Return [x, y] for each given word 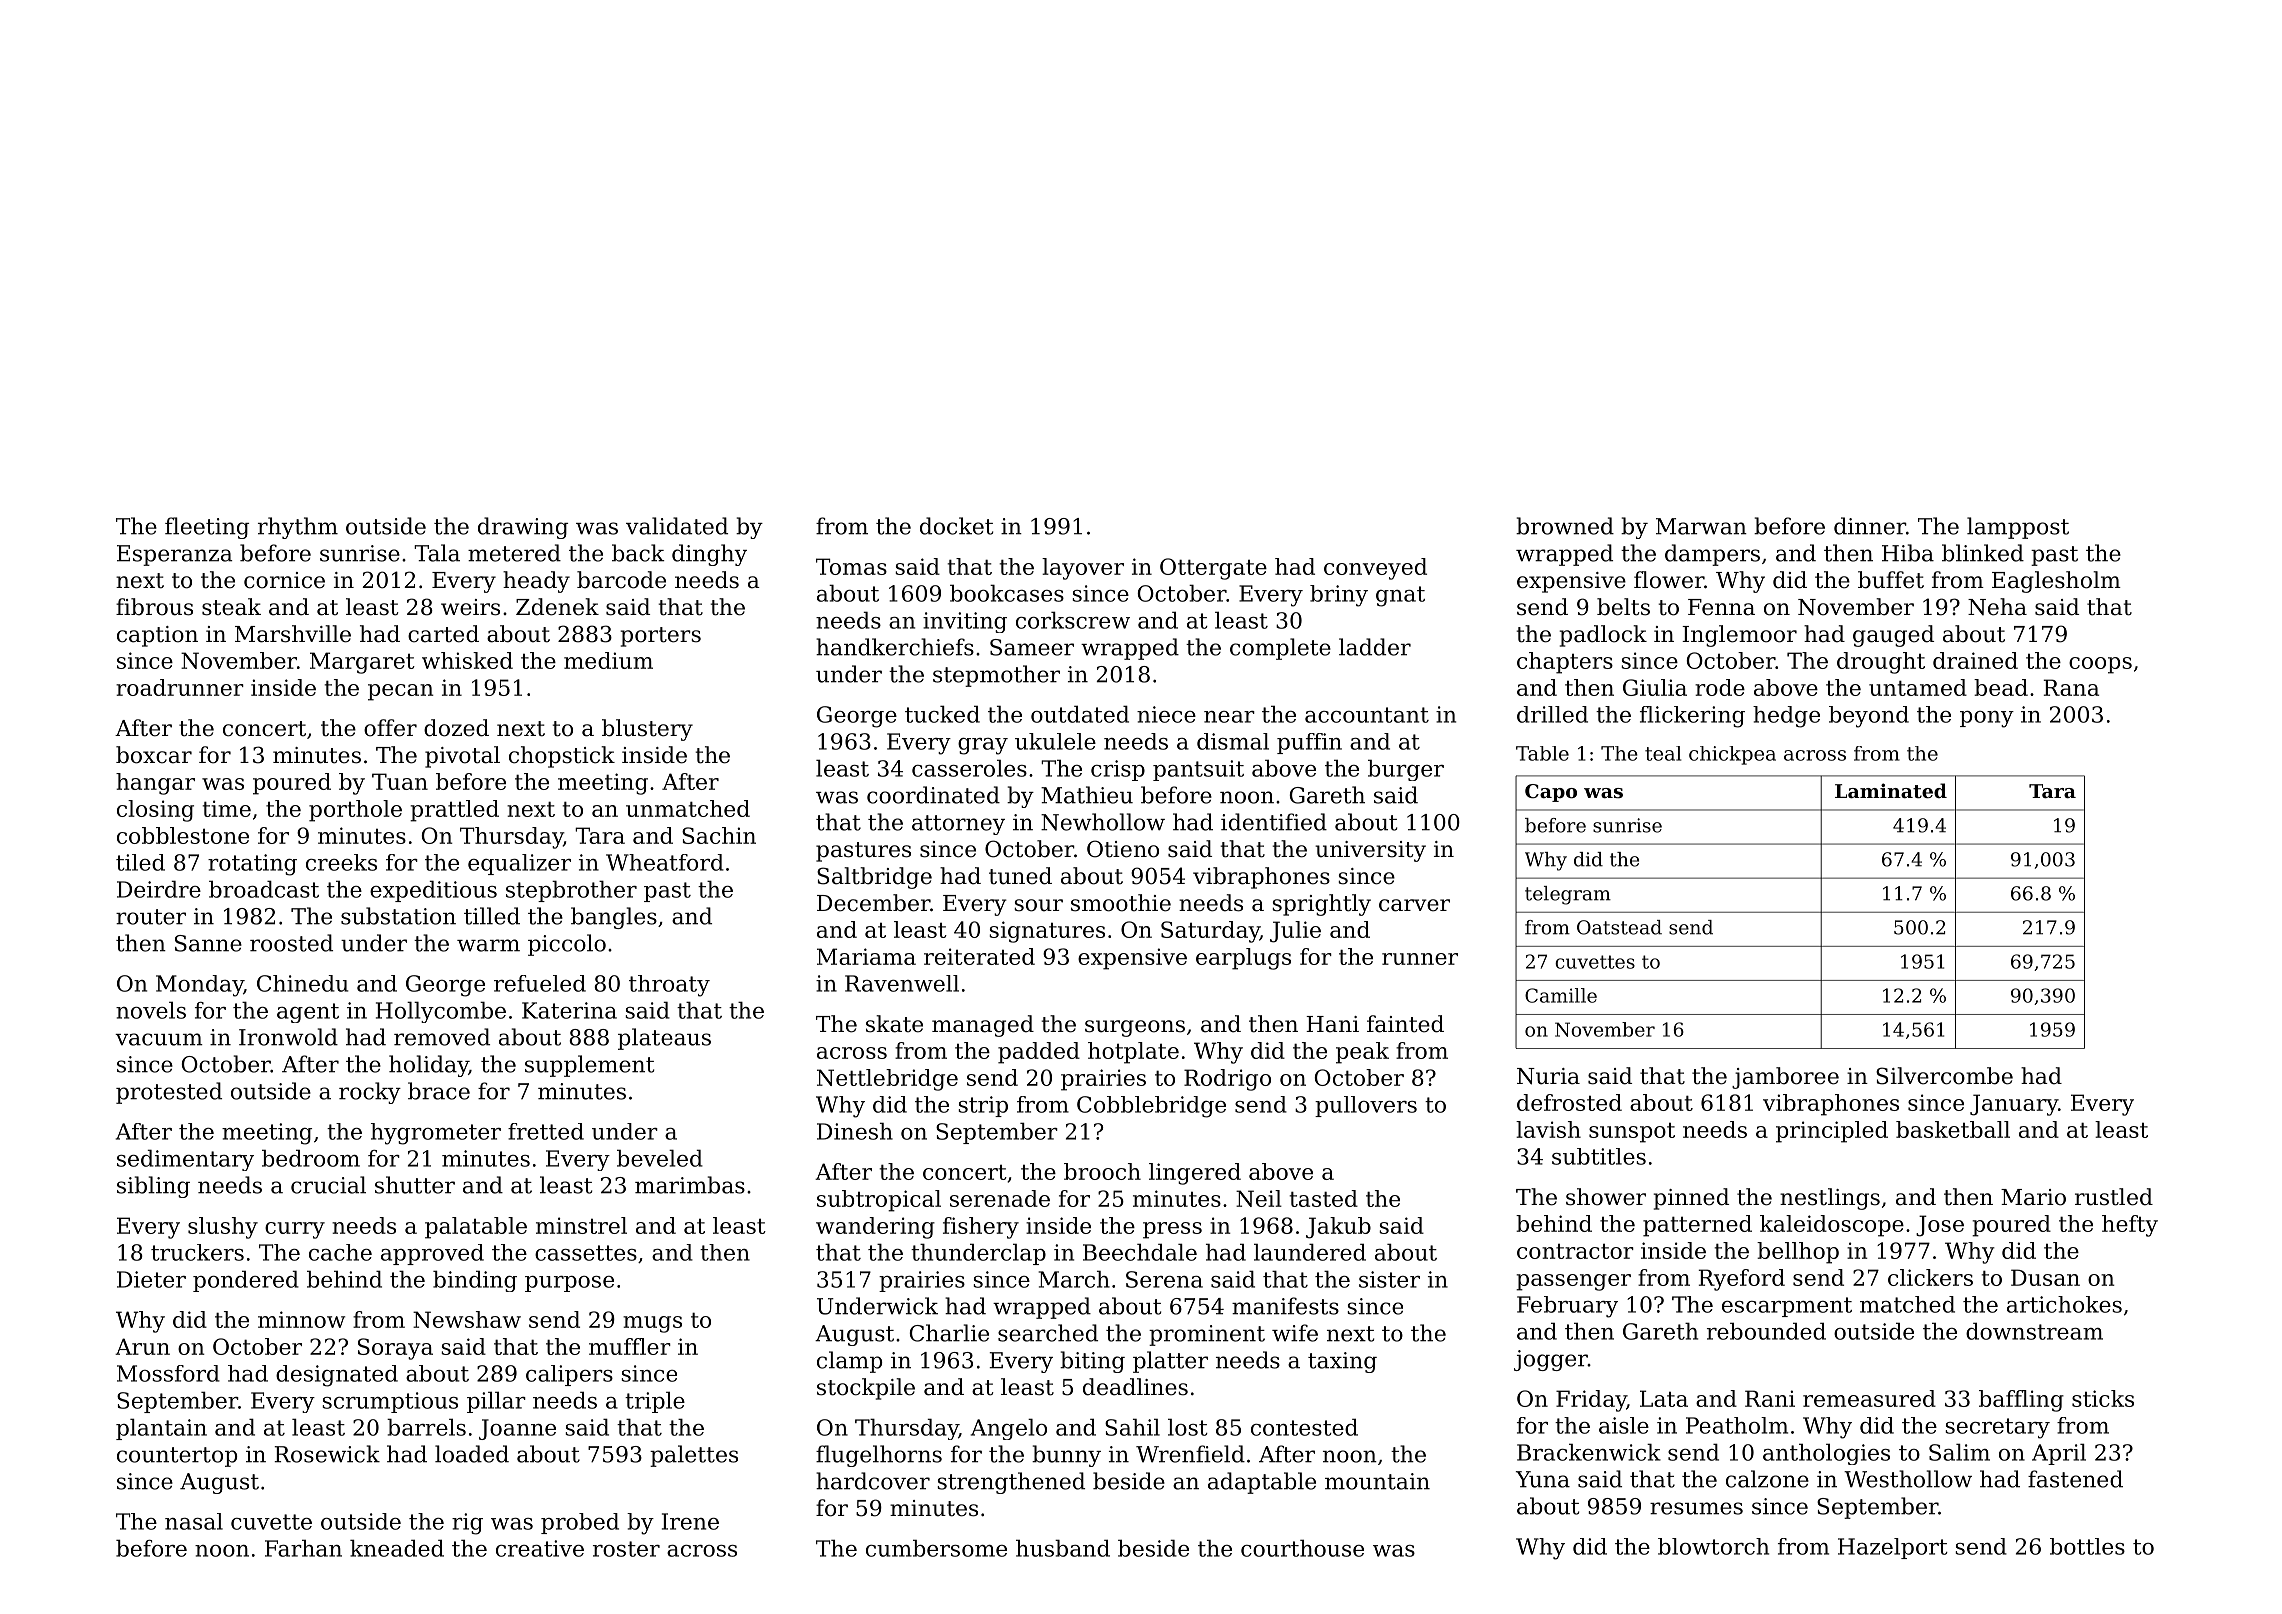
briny [1339, 596]
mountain [1377, 1481]
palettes [694, 1456]
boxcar [154, 755]
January [2014, 1105]
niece [1166, 714]
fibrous [154, 607]
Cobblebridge [1151, 1107]
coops [2100, 665]
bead [2001, 687]
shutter [415, 1185]
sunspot [1632, 1132]
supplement [590, 1066]
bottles [2087, 1546]
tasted [1324, 1198]
